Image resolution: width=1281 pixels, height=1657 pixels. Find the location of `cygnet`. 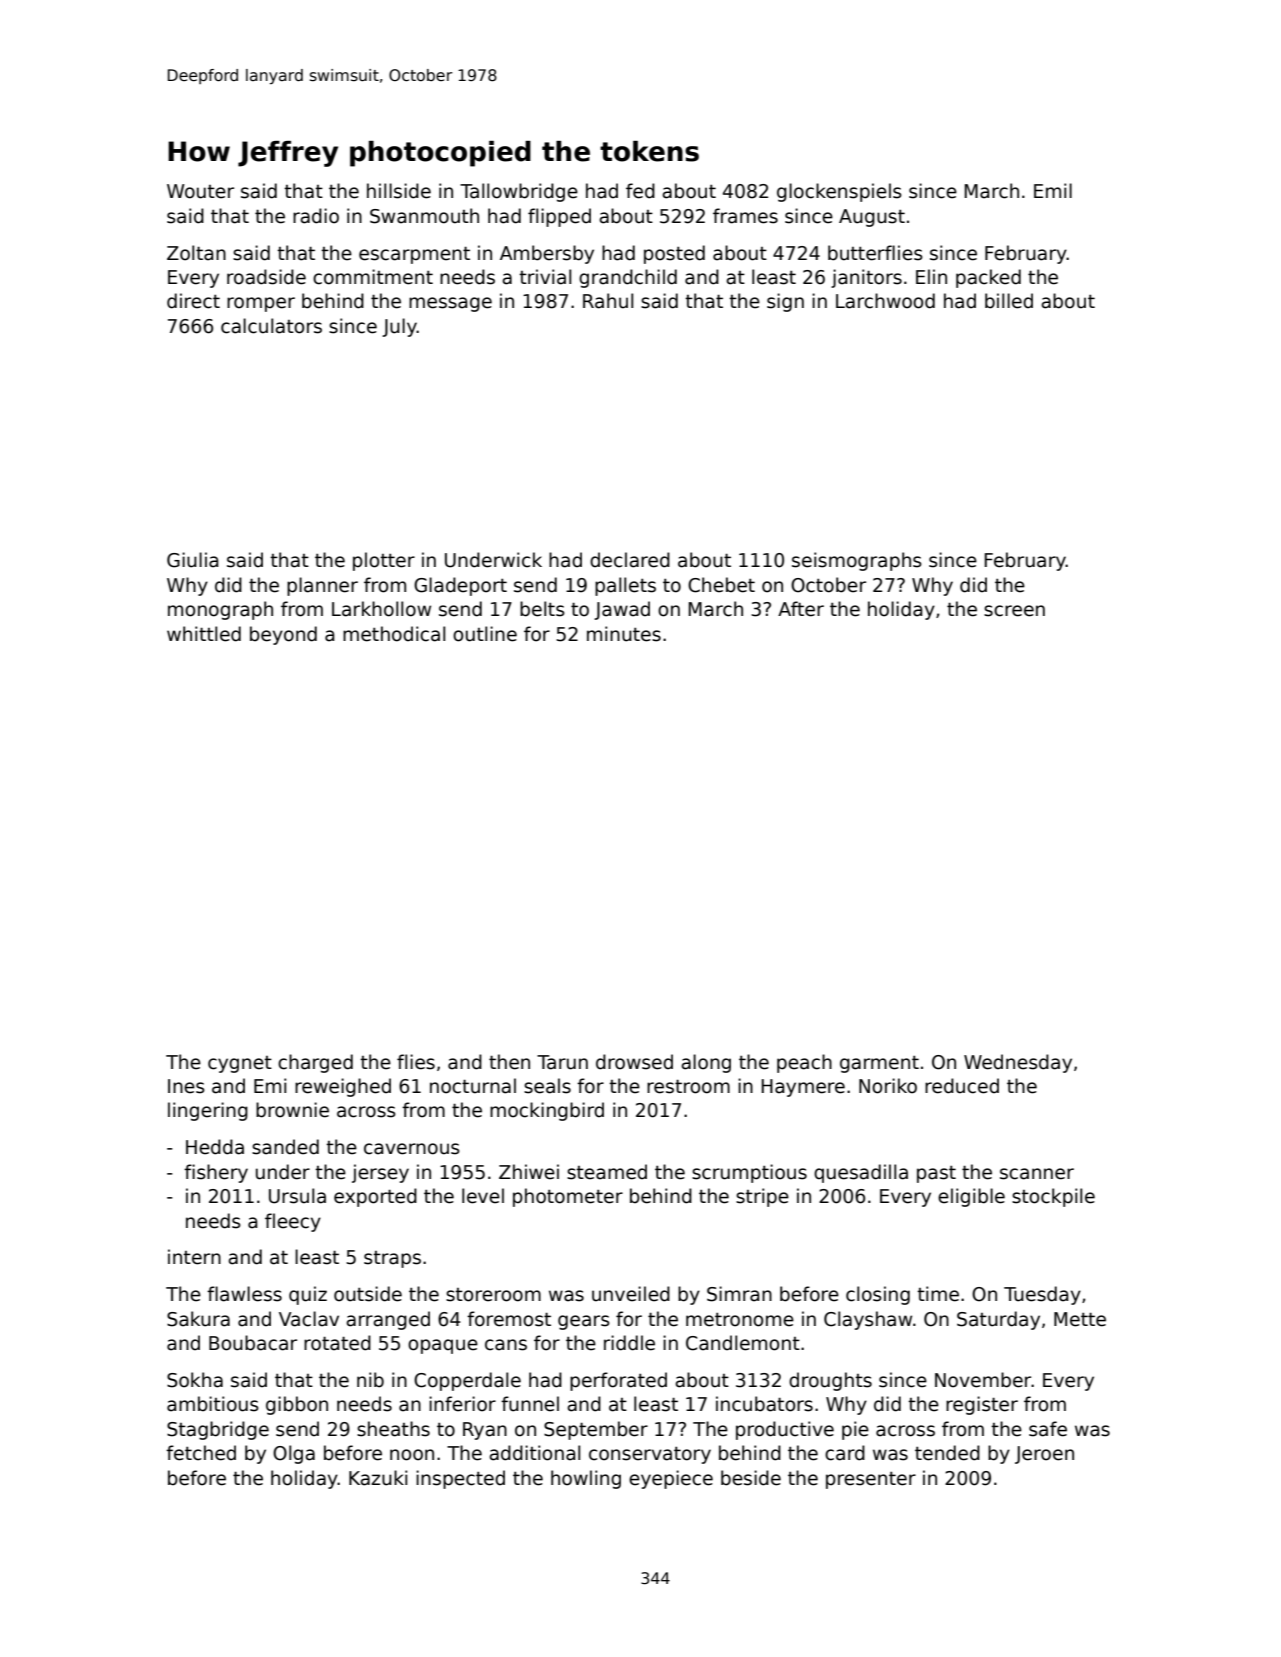

cygnet is located at coordinates (240, 1064).
